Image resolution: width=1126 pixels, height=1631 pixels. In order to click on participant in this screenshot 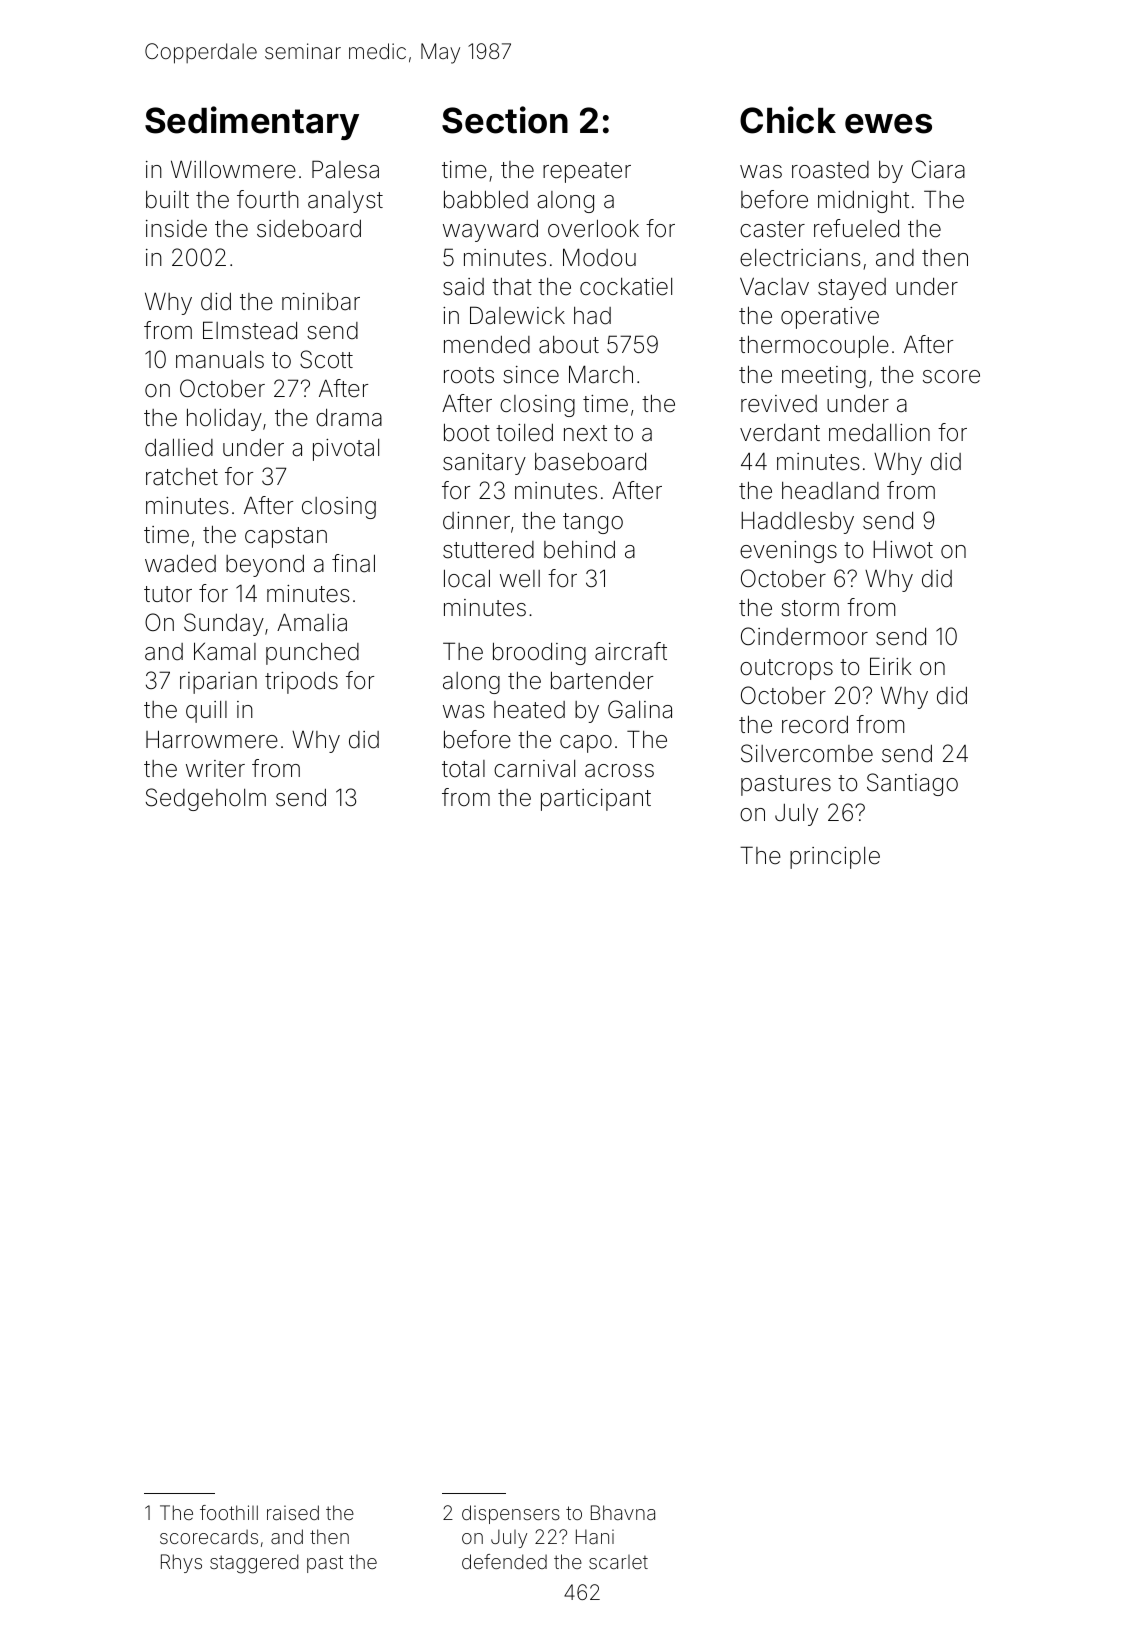, I will do `click(596, 800)`.
